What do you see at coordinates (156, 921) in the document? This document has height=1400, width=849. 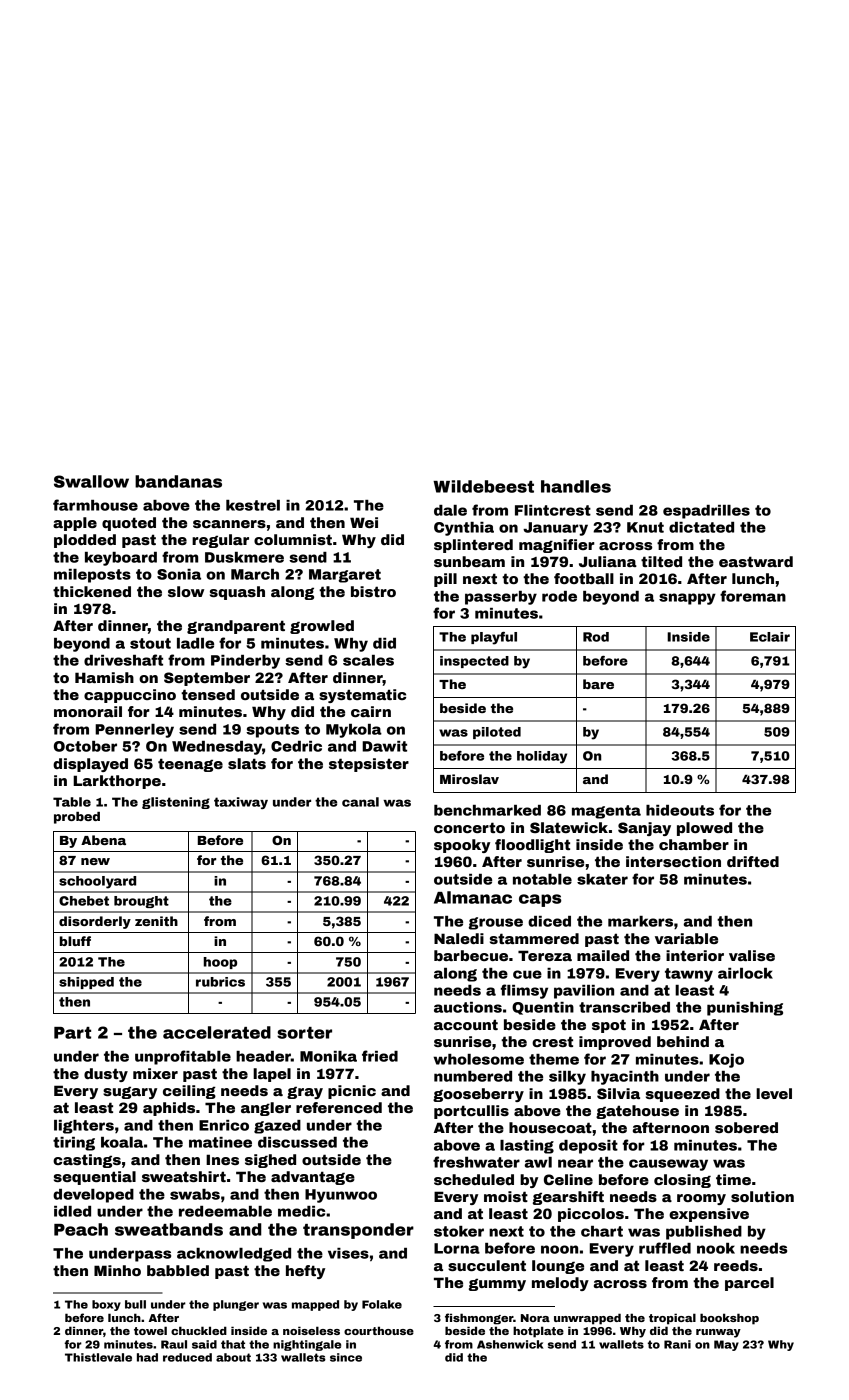 I see `zenith` at bounding box center [156, 921].
